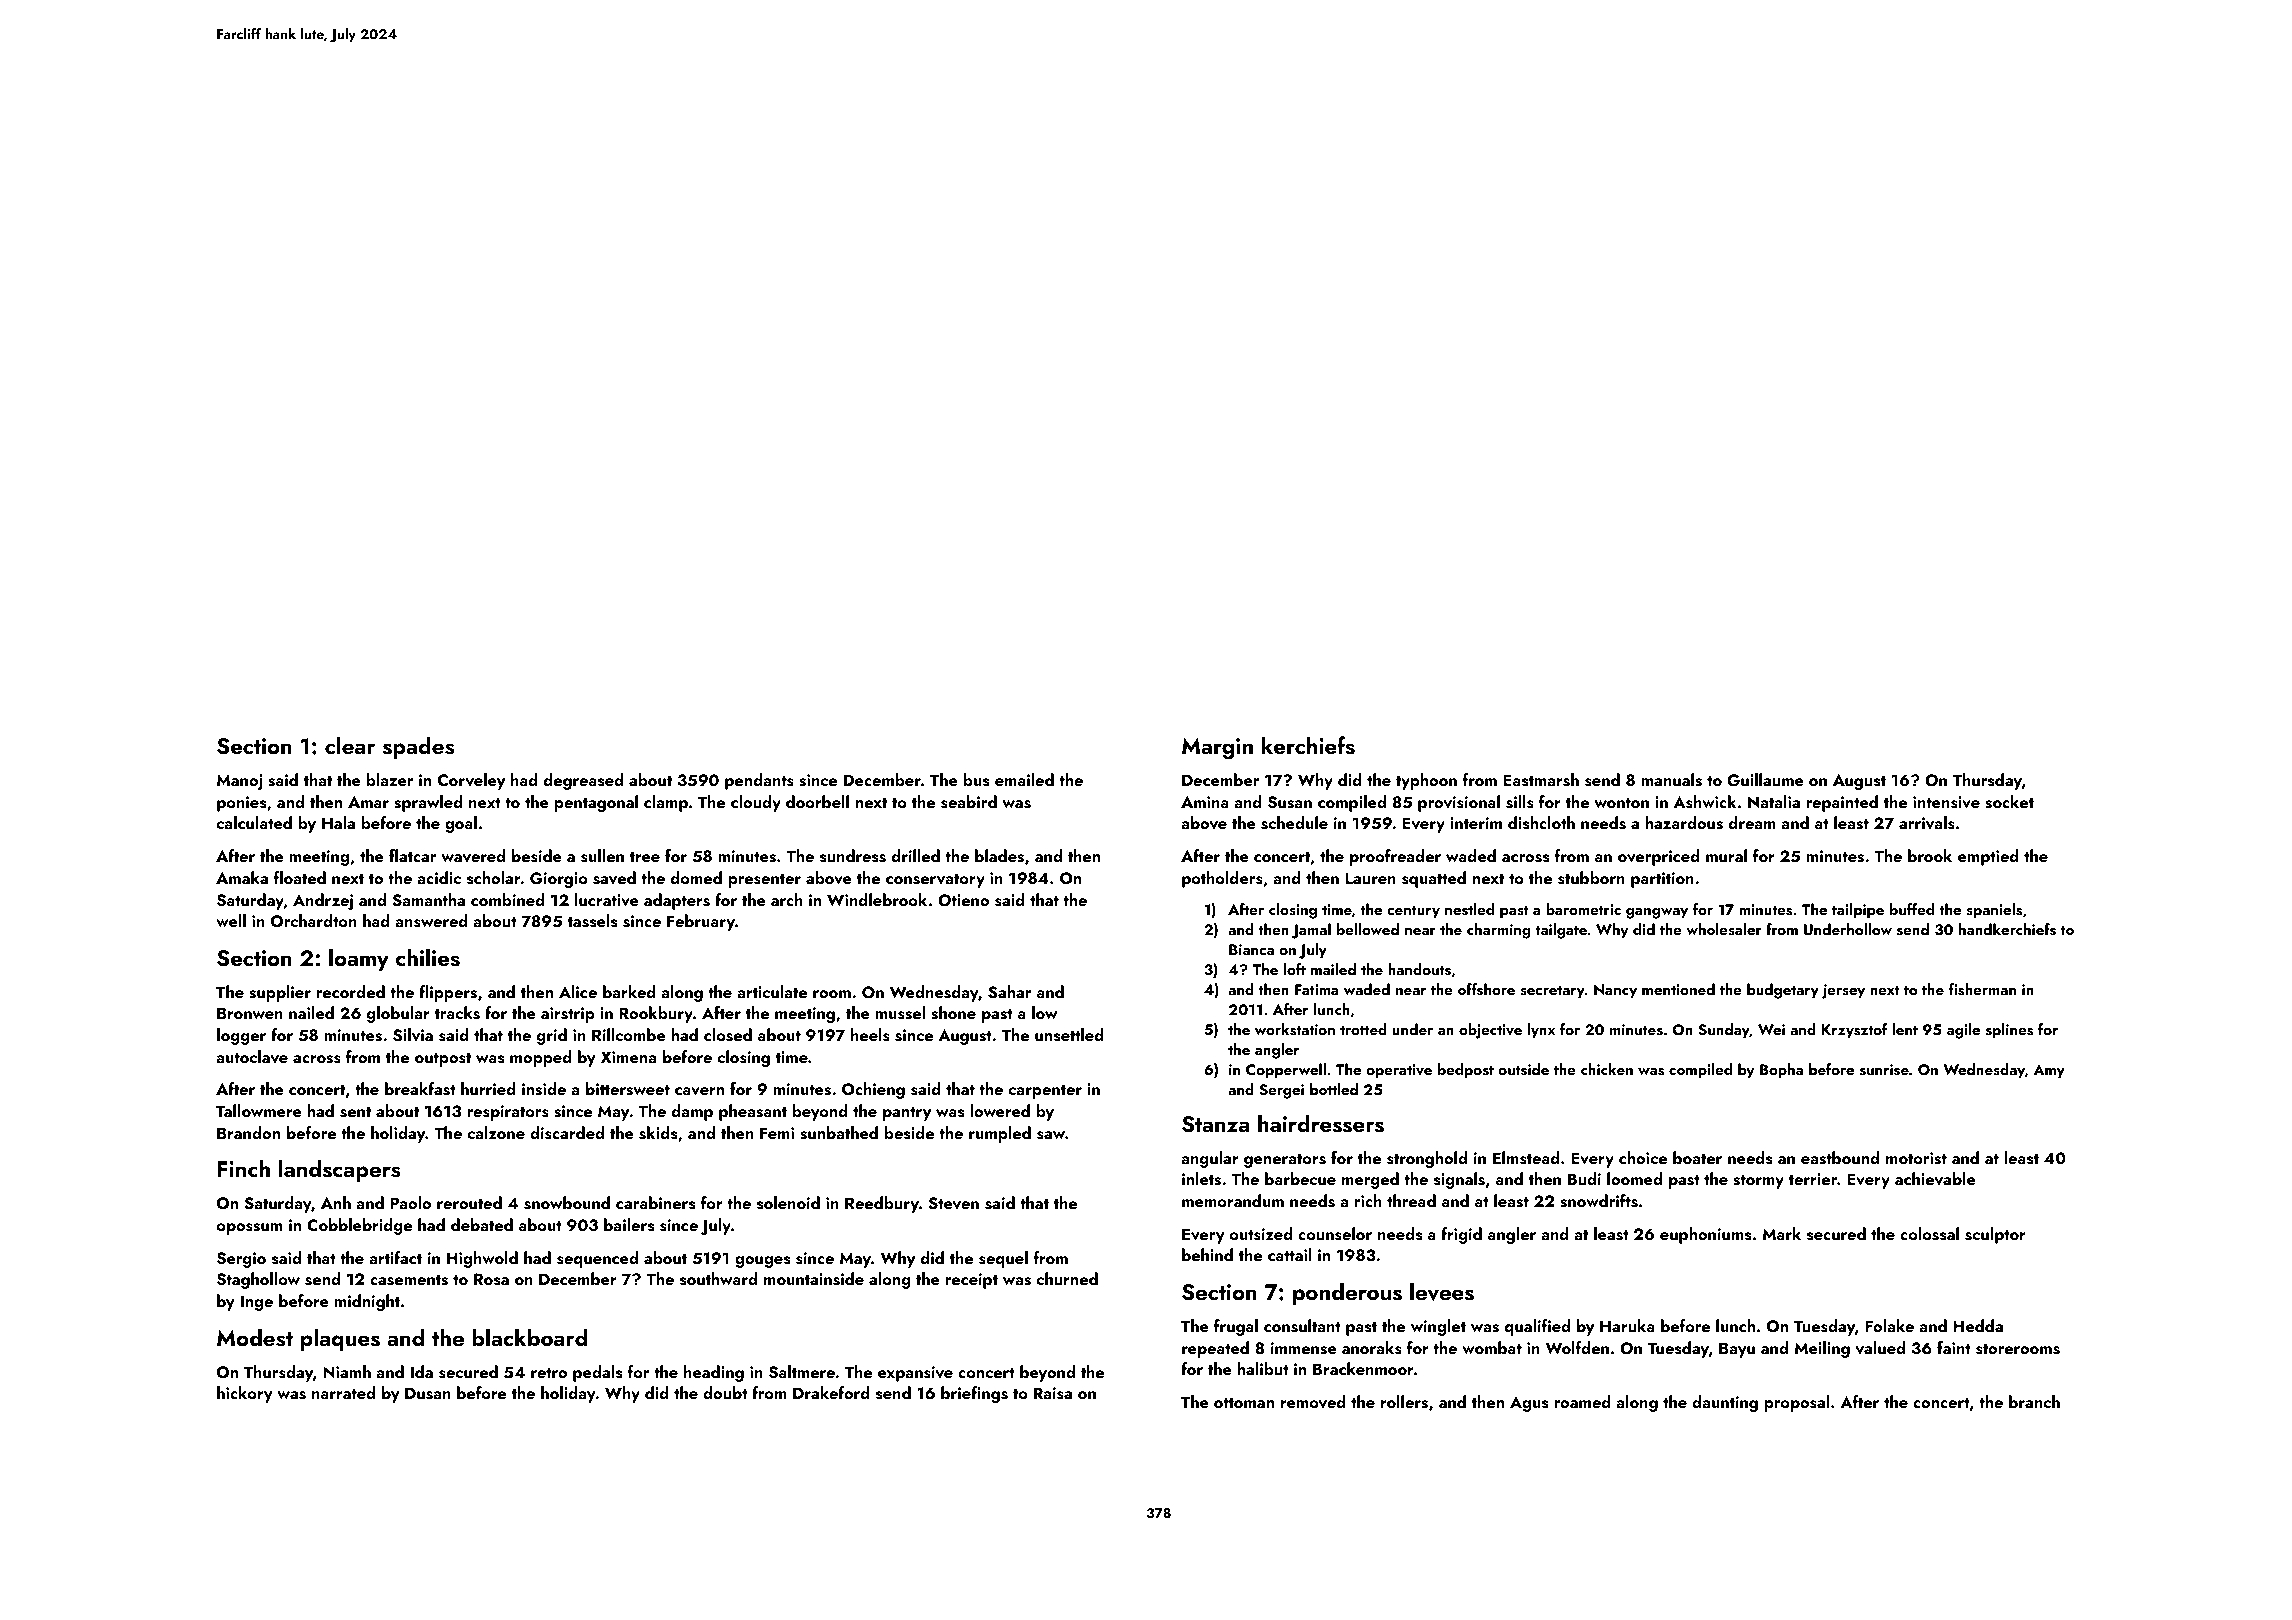  Describe the element at coordinates (418, 747) in the image. I see `spades` at that location.
